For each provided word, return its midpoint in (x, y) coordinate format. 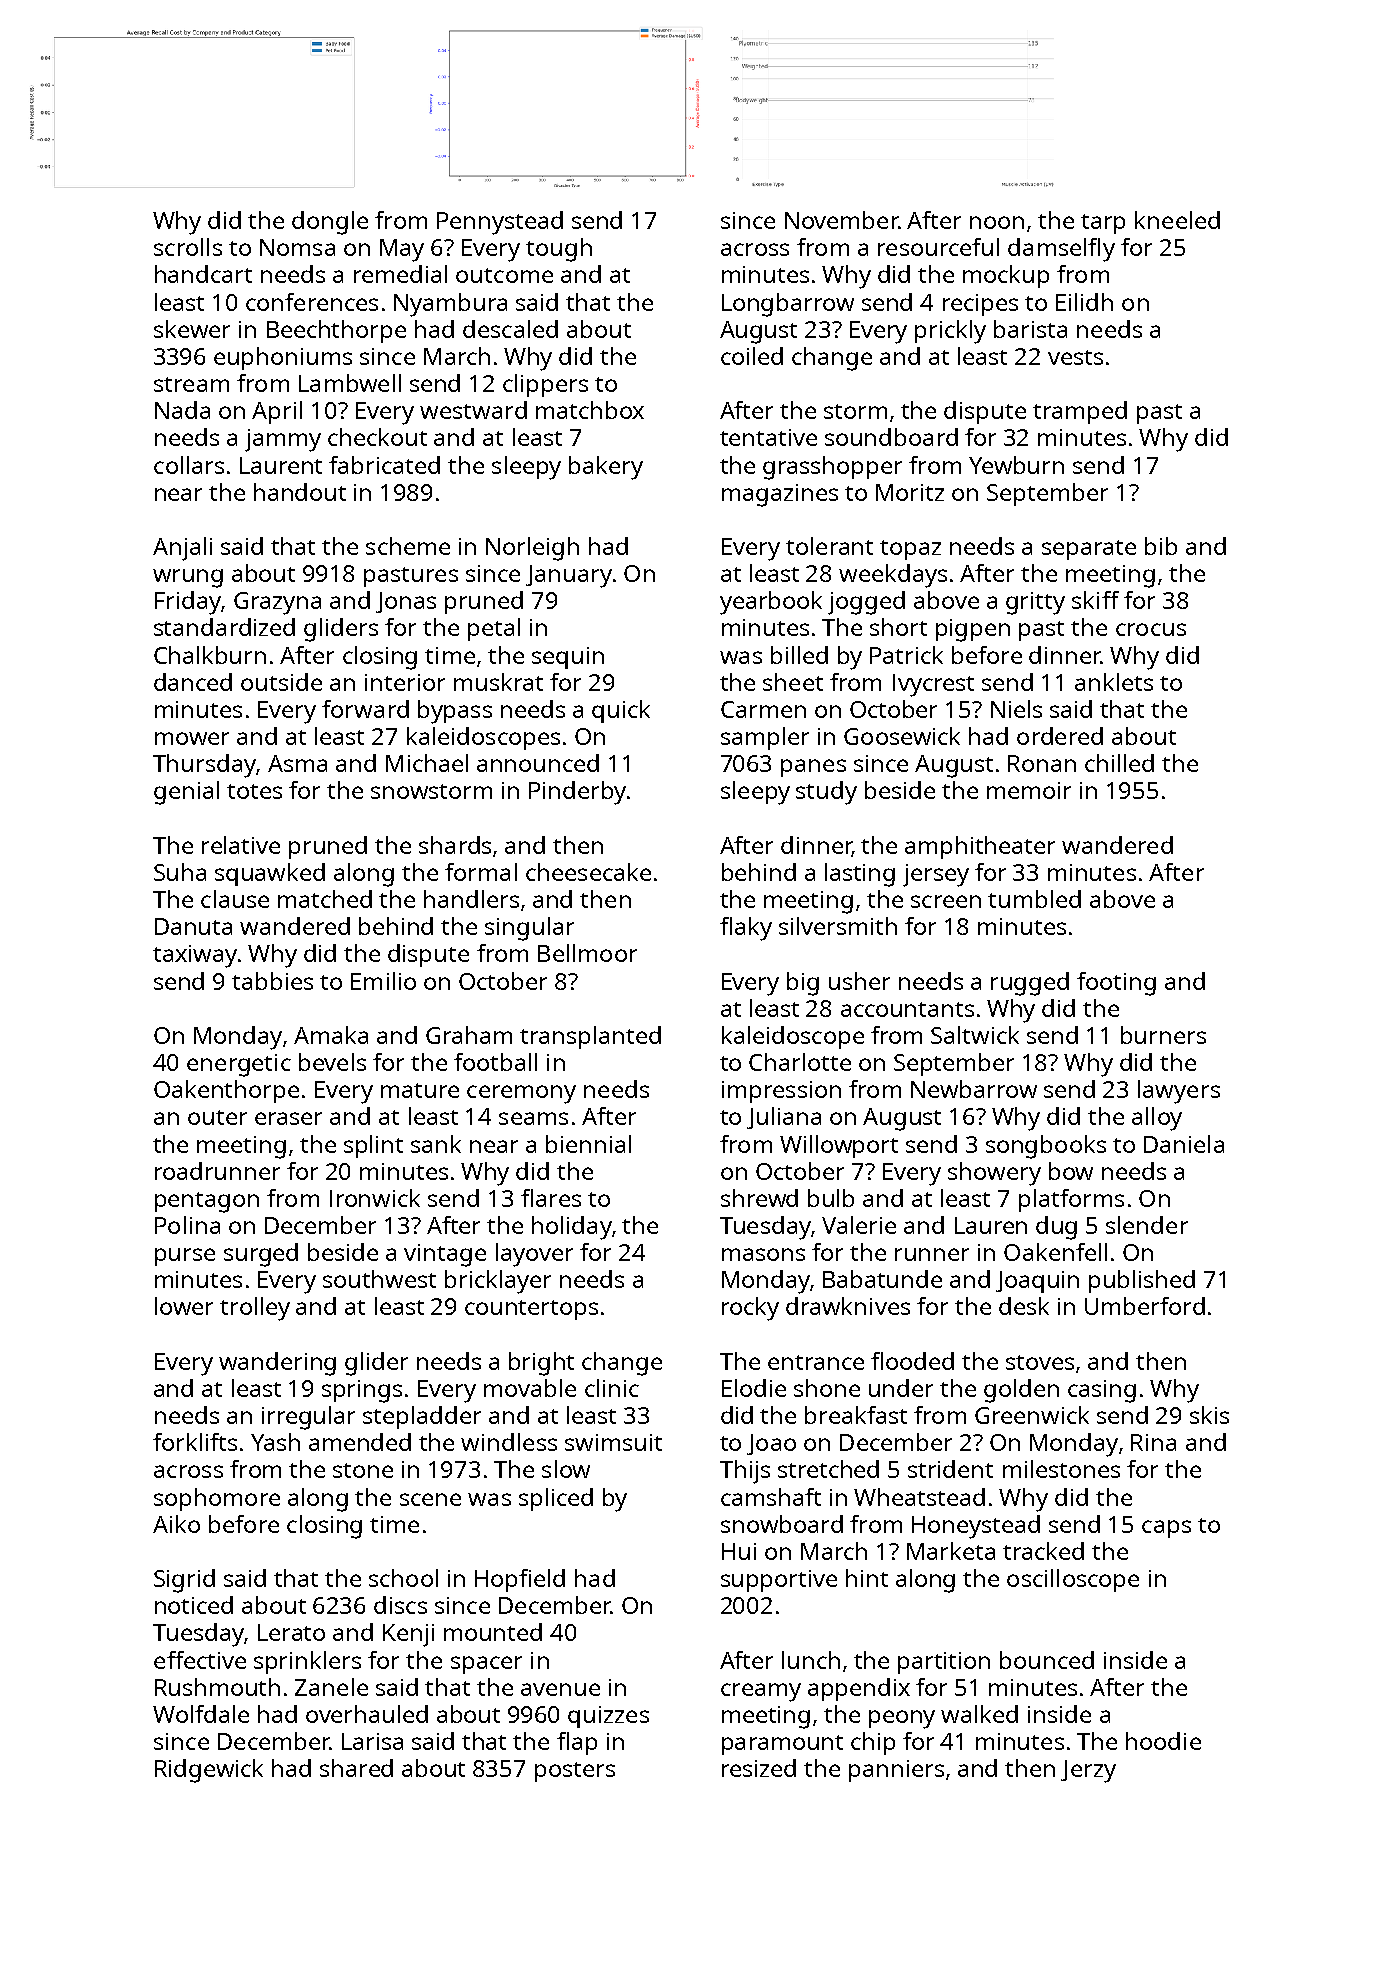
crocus (1151, 629)
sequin (568, 658)
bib (1161, 546)
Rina (1153, 1442)
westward (473, 410)
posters (575, 1772)
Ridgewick (209, 1771)
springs (362, 1391)
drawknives (848, 1306)
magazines (780, 495)
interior (405, 682)
